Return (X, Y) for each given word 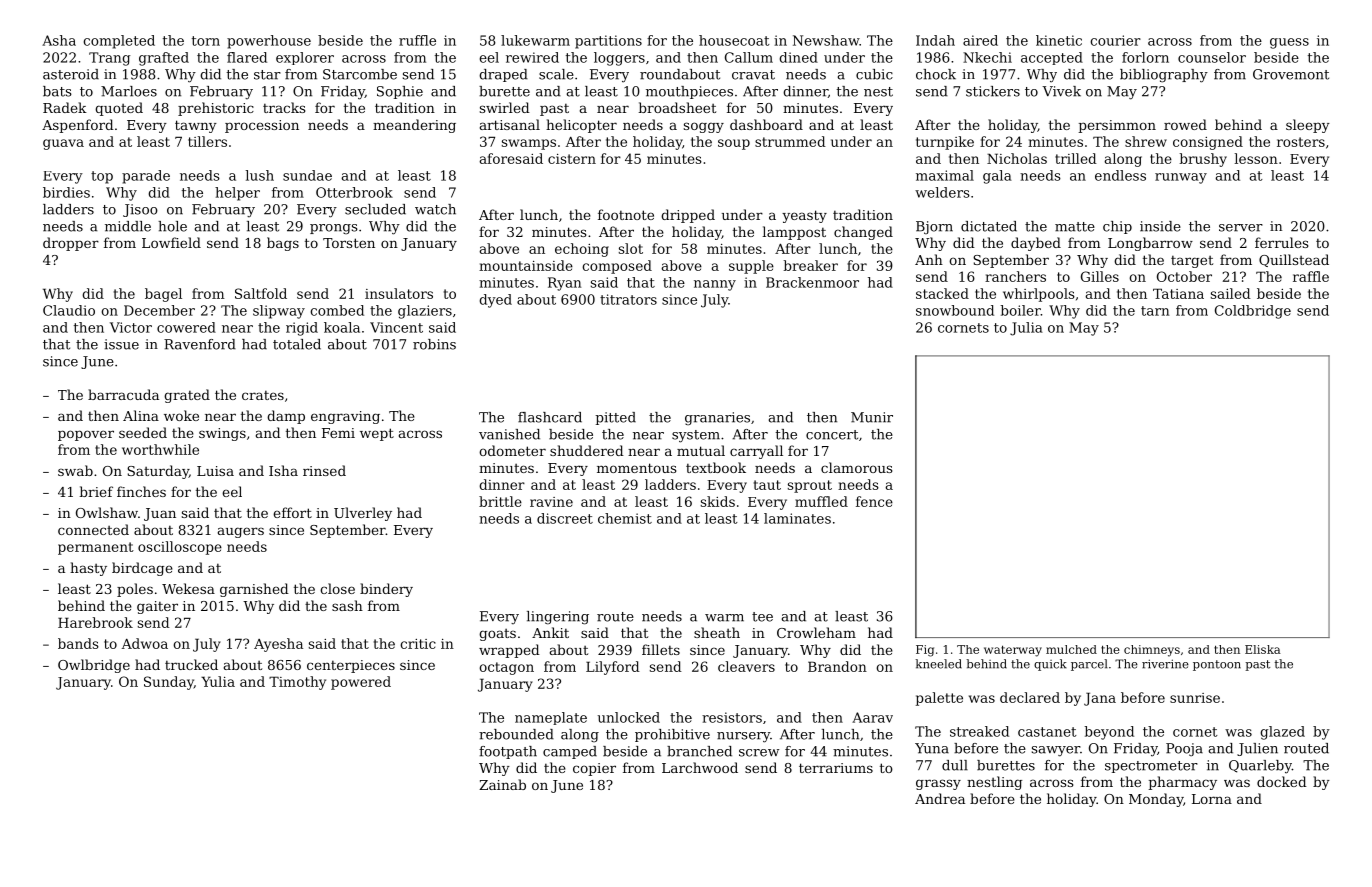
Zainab (502, 784)
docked (1282, 781)
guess (1289, 43)
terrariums (836, 768)
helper (237, 194)
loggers (619, 59)
